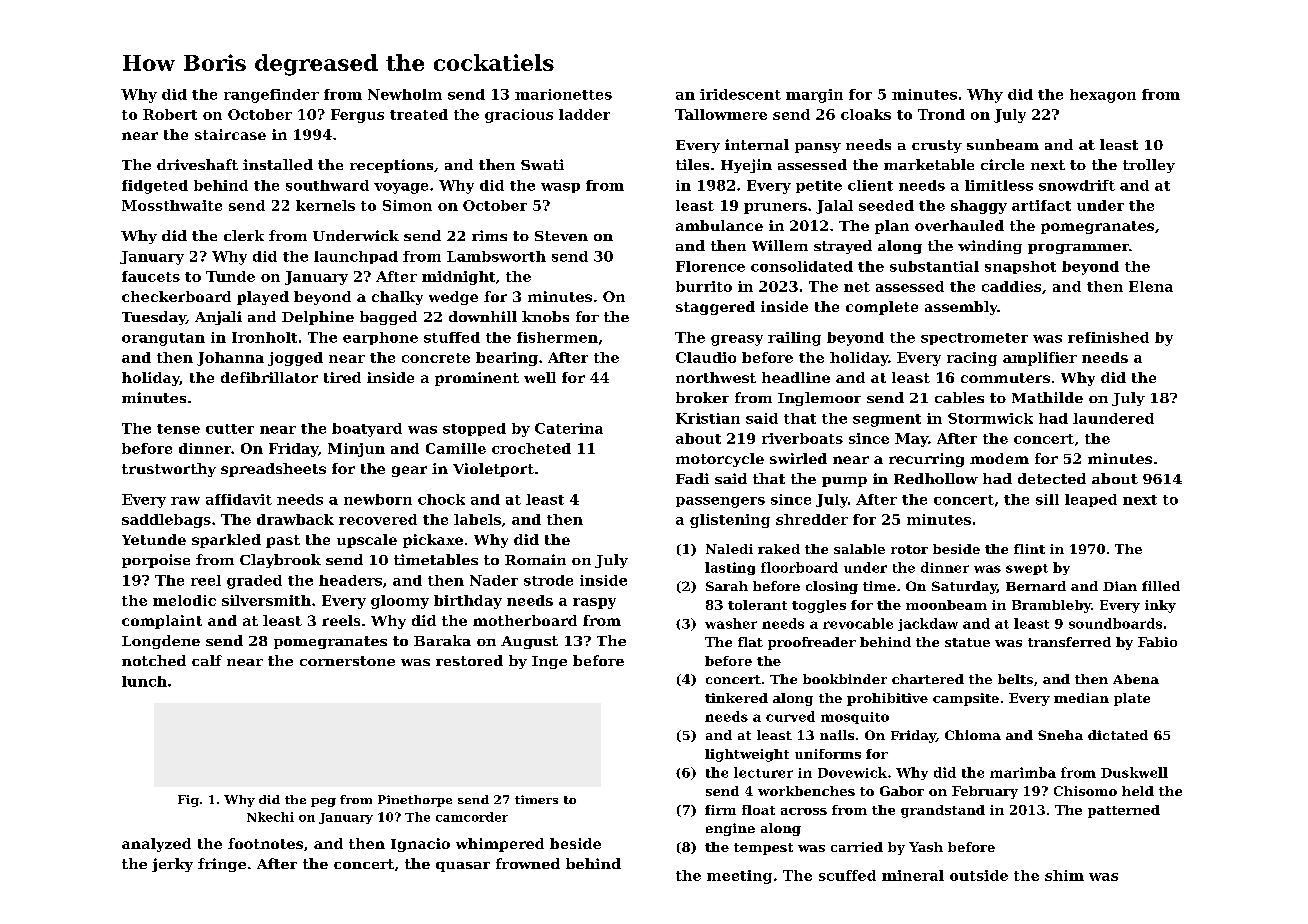 The width and height of the screenshot is (1308, 924). Describe the element at coordinates (1108, 337) in the screenshot. I see `refinished` at that location.
